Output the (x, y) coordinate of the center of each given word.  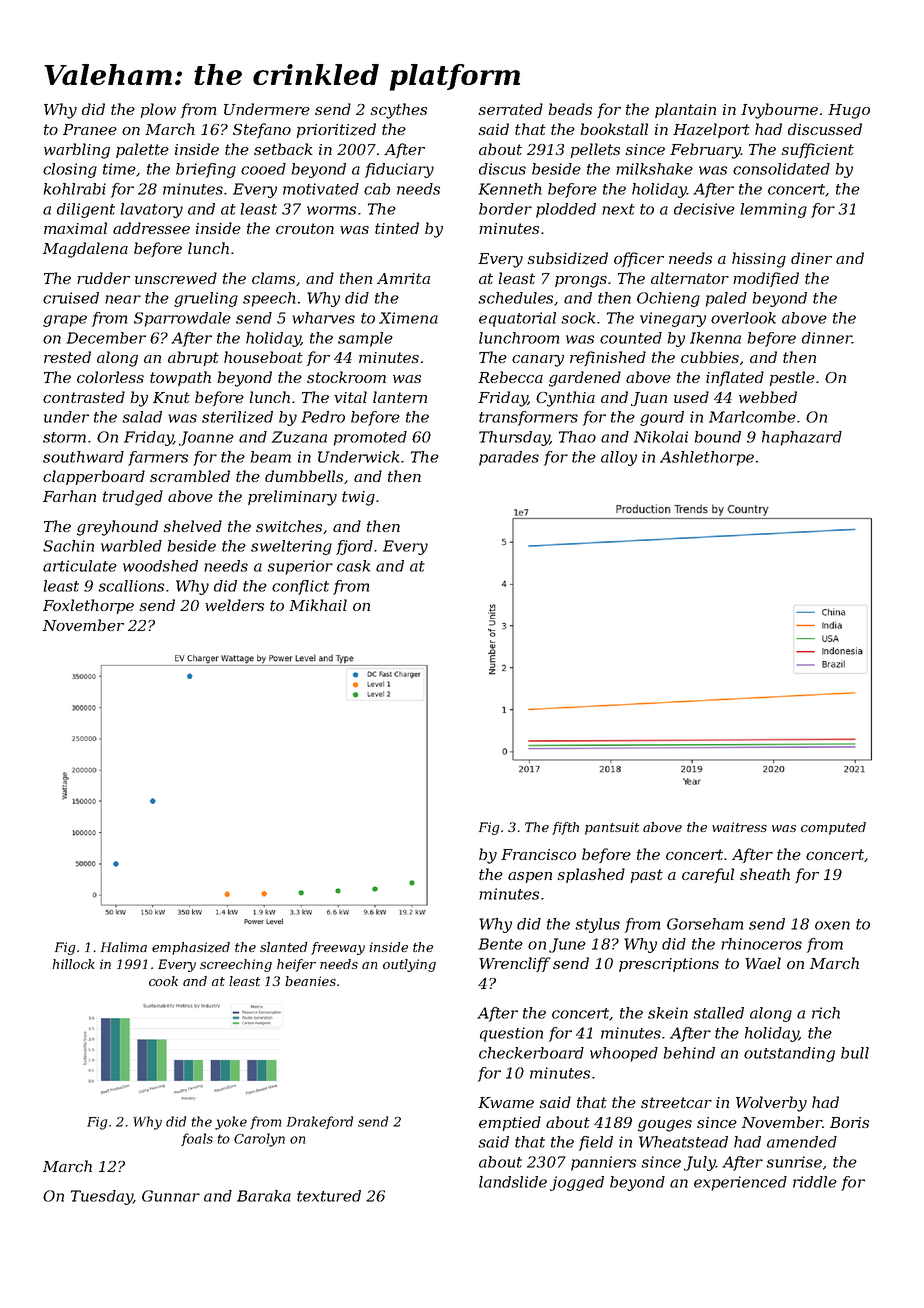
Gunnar (171, 1196)
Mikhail (318, 605)
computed (833, 828)
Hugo (849, 111)
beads (570, 109)
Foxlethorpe (88, 606)
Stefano (262, 130)
